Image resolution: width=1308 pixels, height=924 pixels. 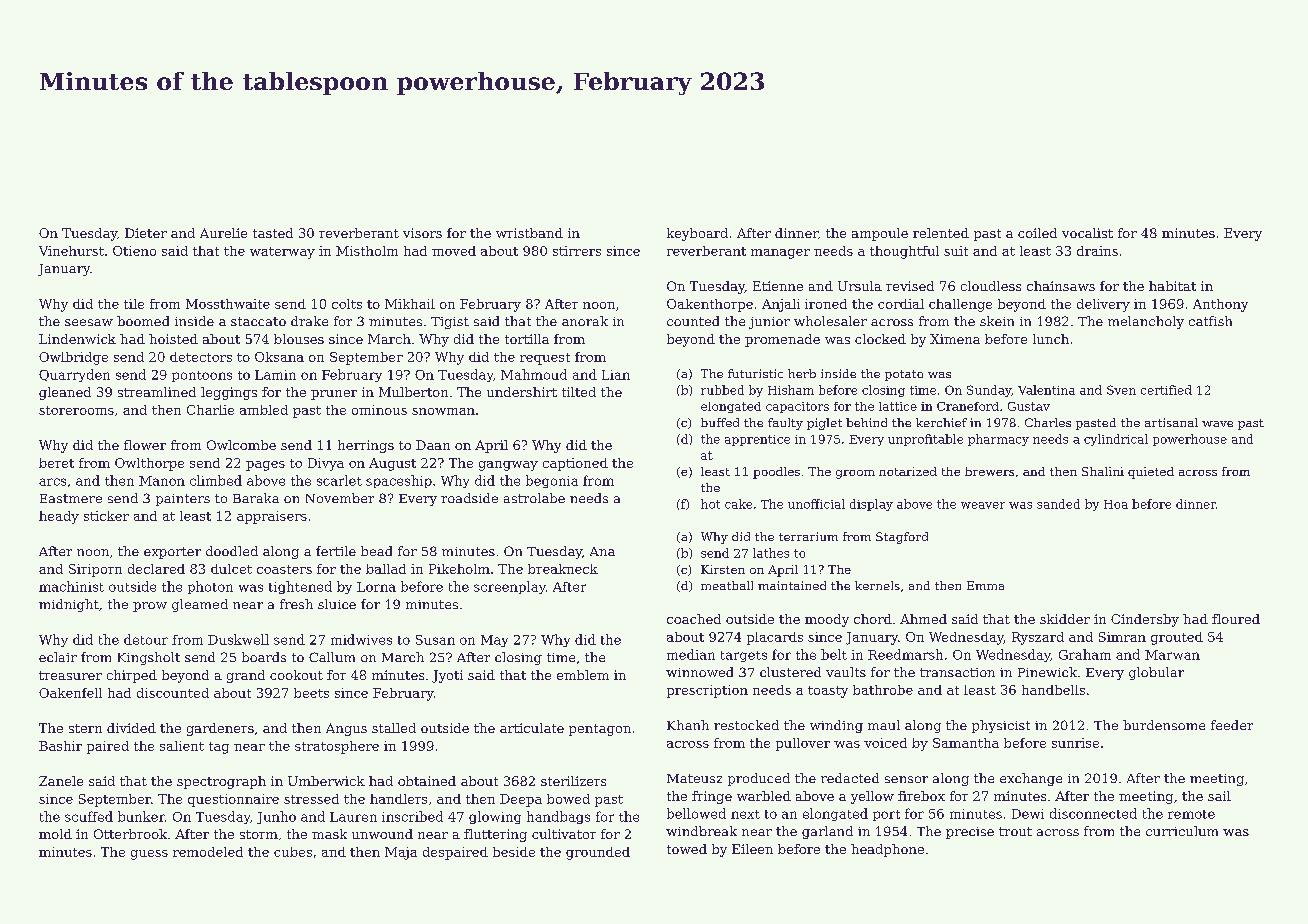 I want to click on physicist, so click(x=1001, y=726).
